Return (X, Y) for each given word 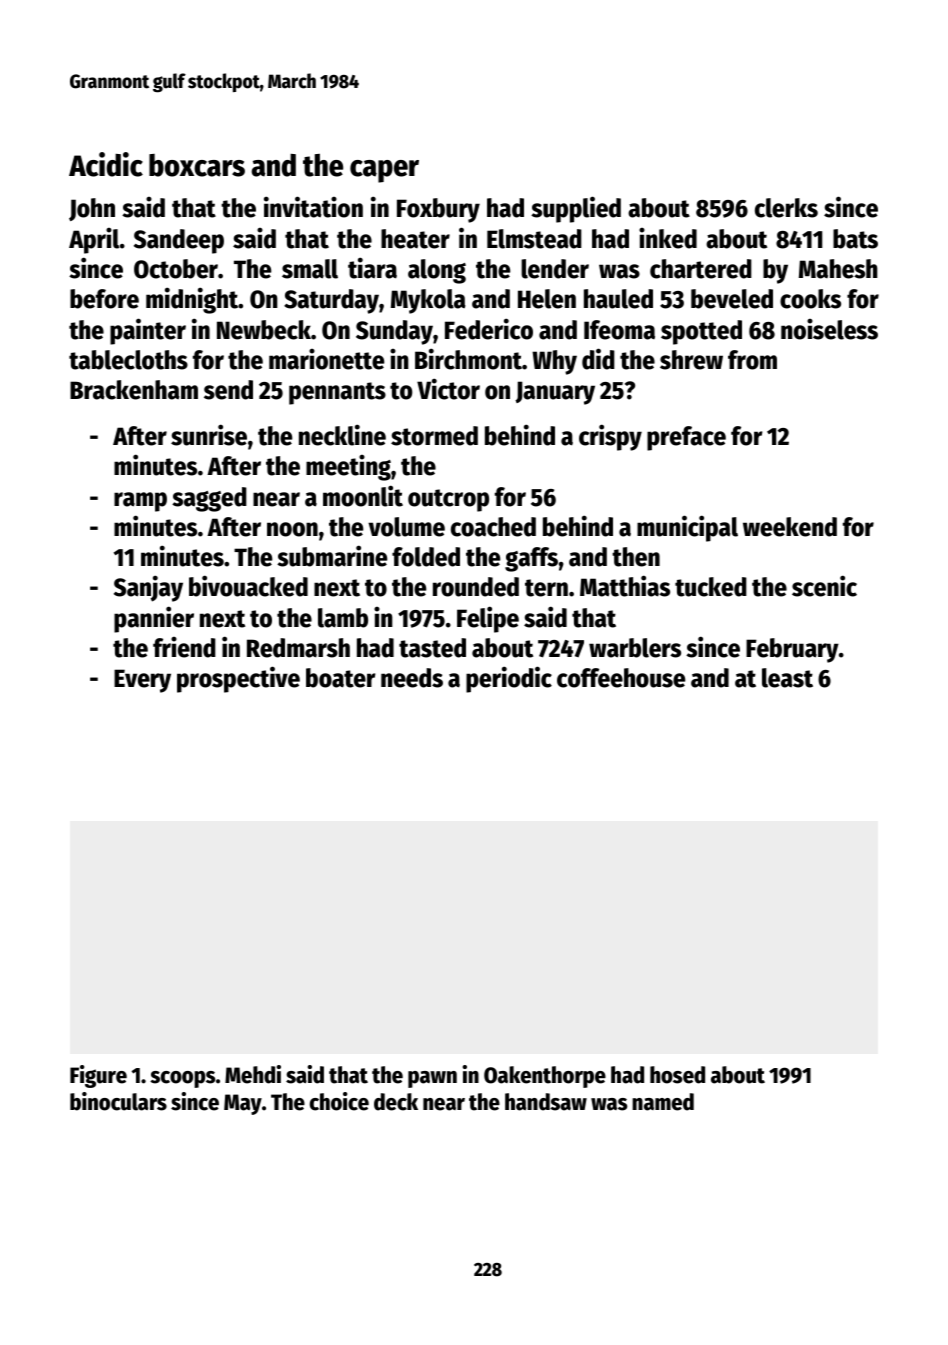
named (663, 1102)
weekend (790, 527)
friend (184, 647)
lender (555, 269)
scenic (824, 586)
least (787, 678)
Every (142, 681)
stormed (434, 436)
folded (426, 557)
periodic (509, 679)
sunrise (209, 435)
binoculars (118, 1101)
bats (855, 239)
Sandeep (179, 241)
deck (396, 1102)
